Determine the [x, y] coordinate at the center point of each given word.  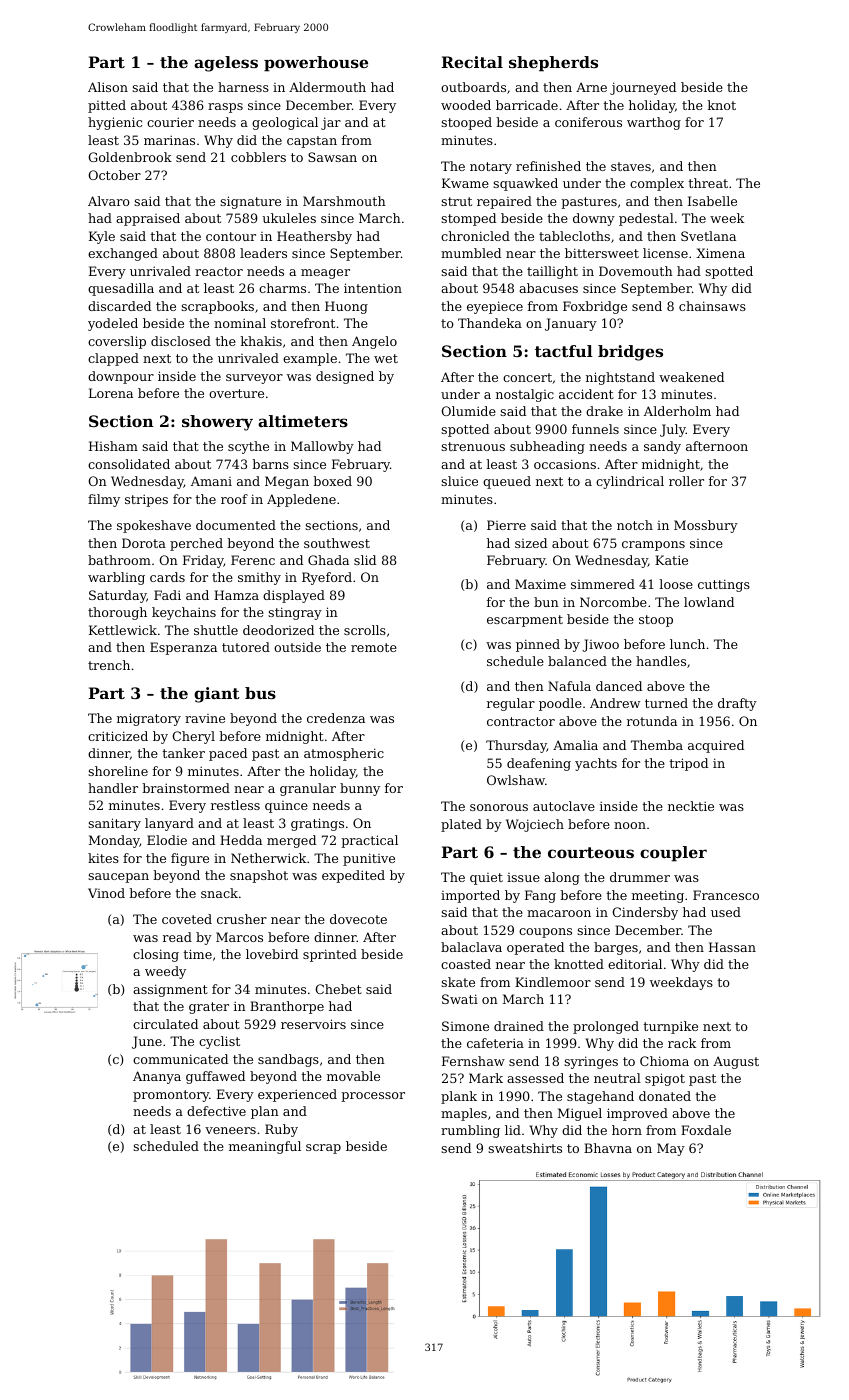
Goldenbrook [130, 157]
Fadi [167, 595]
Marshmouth [344, 201]
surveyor [254, 379]
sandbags [288, 1060]
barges [616, 948]
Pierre [506, 525]
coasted [466, 964]
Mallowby [322, 447]
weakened [691, 377]
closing [156, 955]
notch [635, 525]
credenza [336, 718]
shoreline [118, 771]
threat [708, 183]
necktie [691, 806]
